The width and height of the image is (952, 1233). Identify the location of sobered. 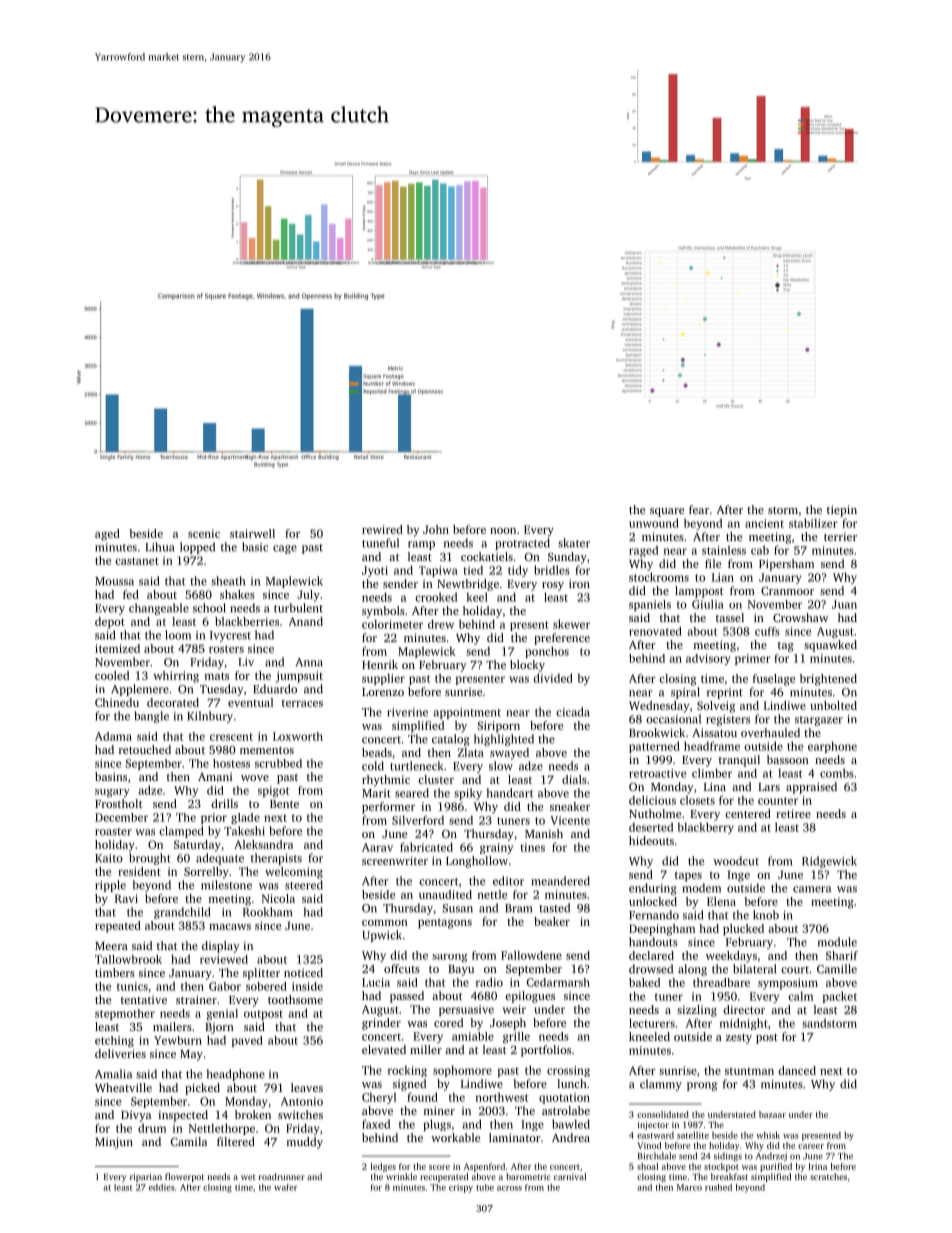
(266, 986).
